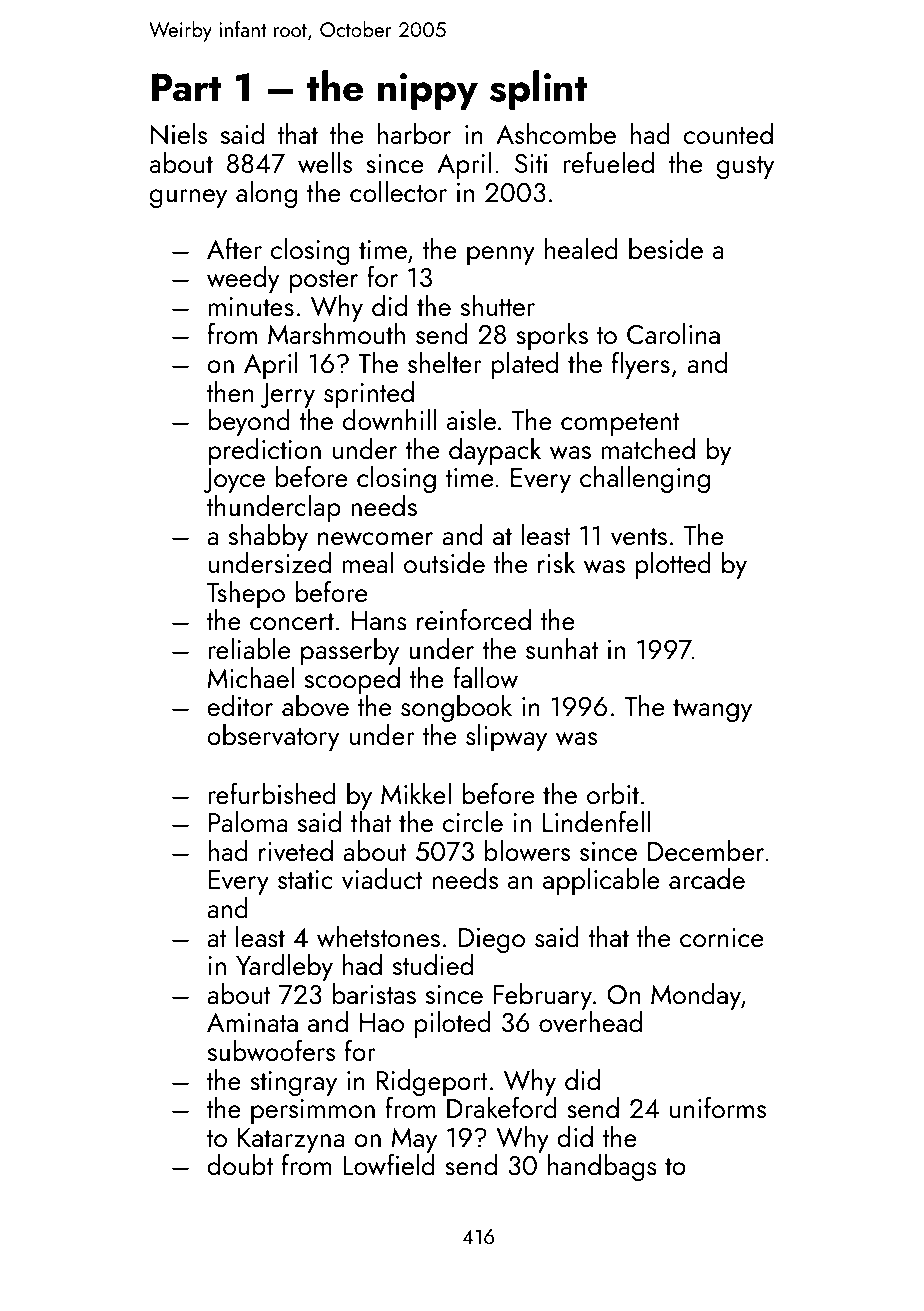  Describe the element at coordinates (474, 619) in the screenshot. I see `reinforced` at that location.
